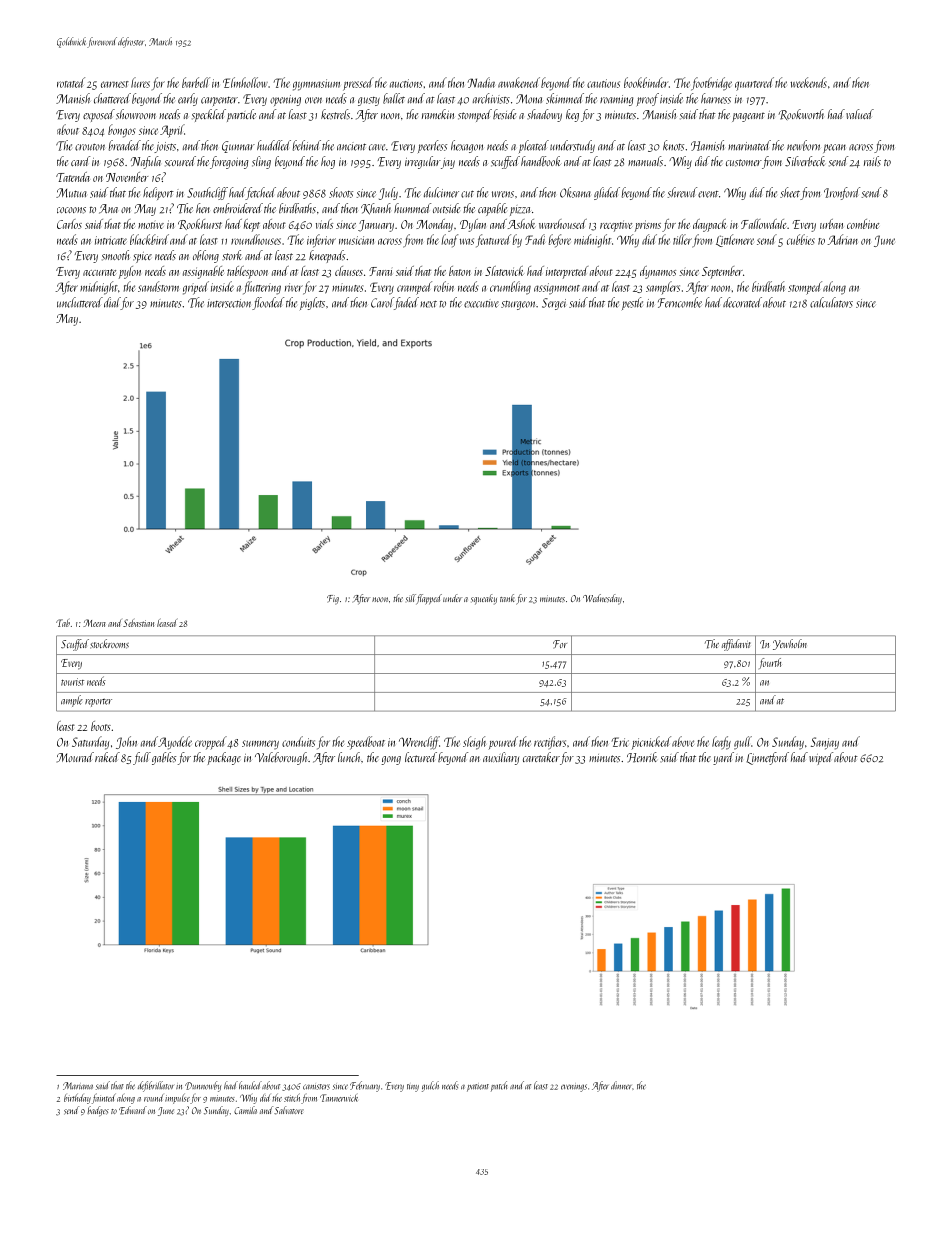  I want to click on intersection, so click(229, 303).
